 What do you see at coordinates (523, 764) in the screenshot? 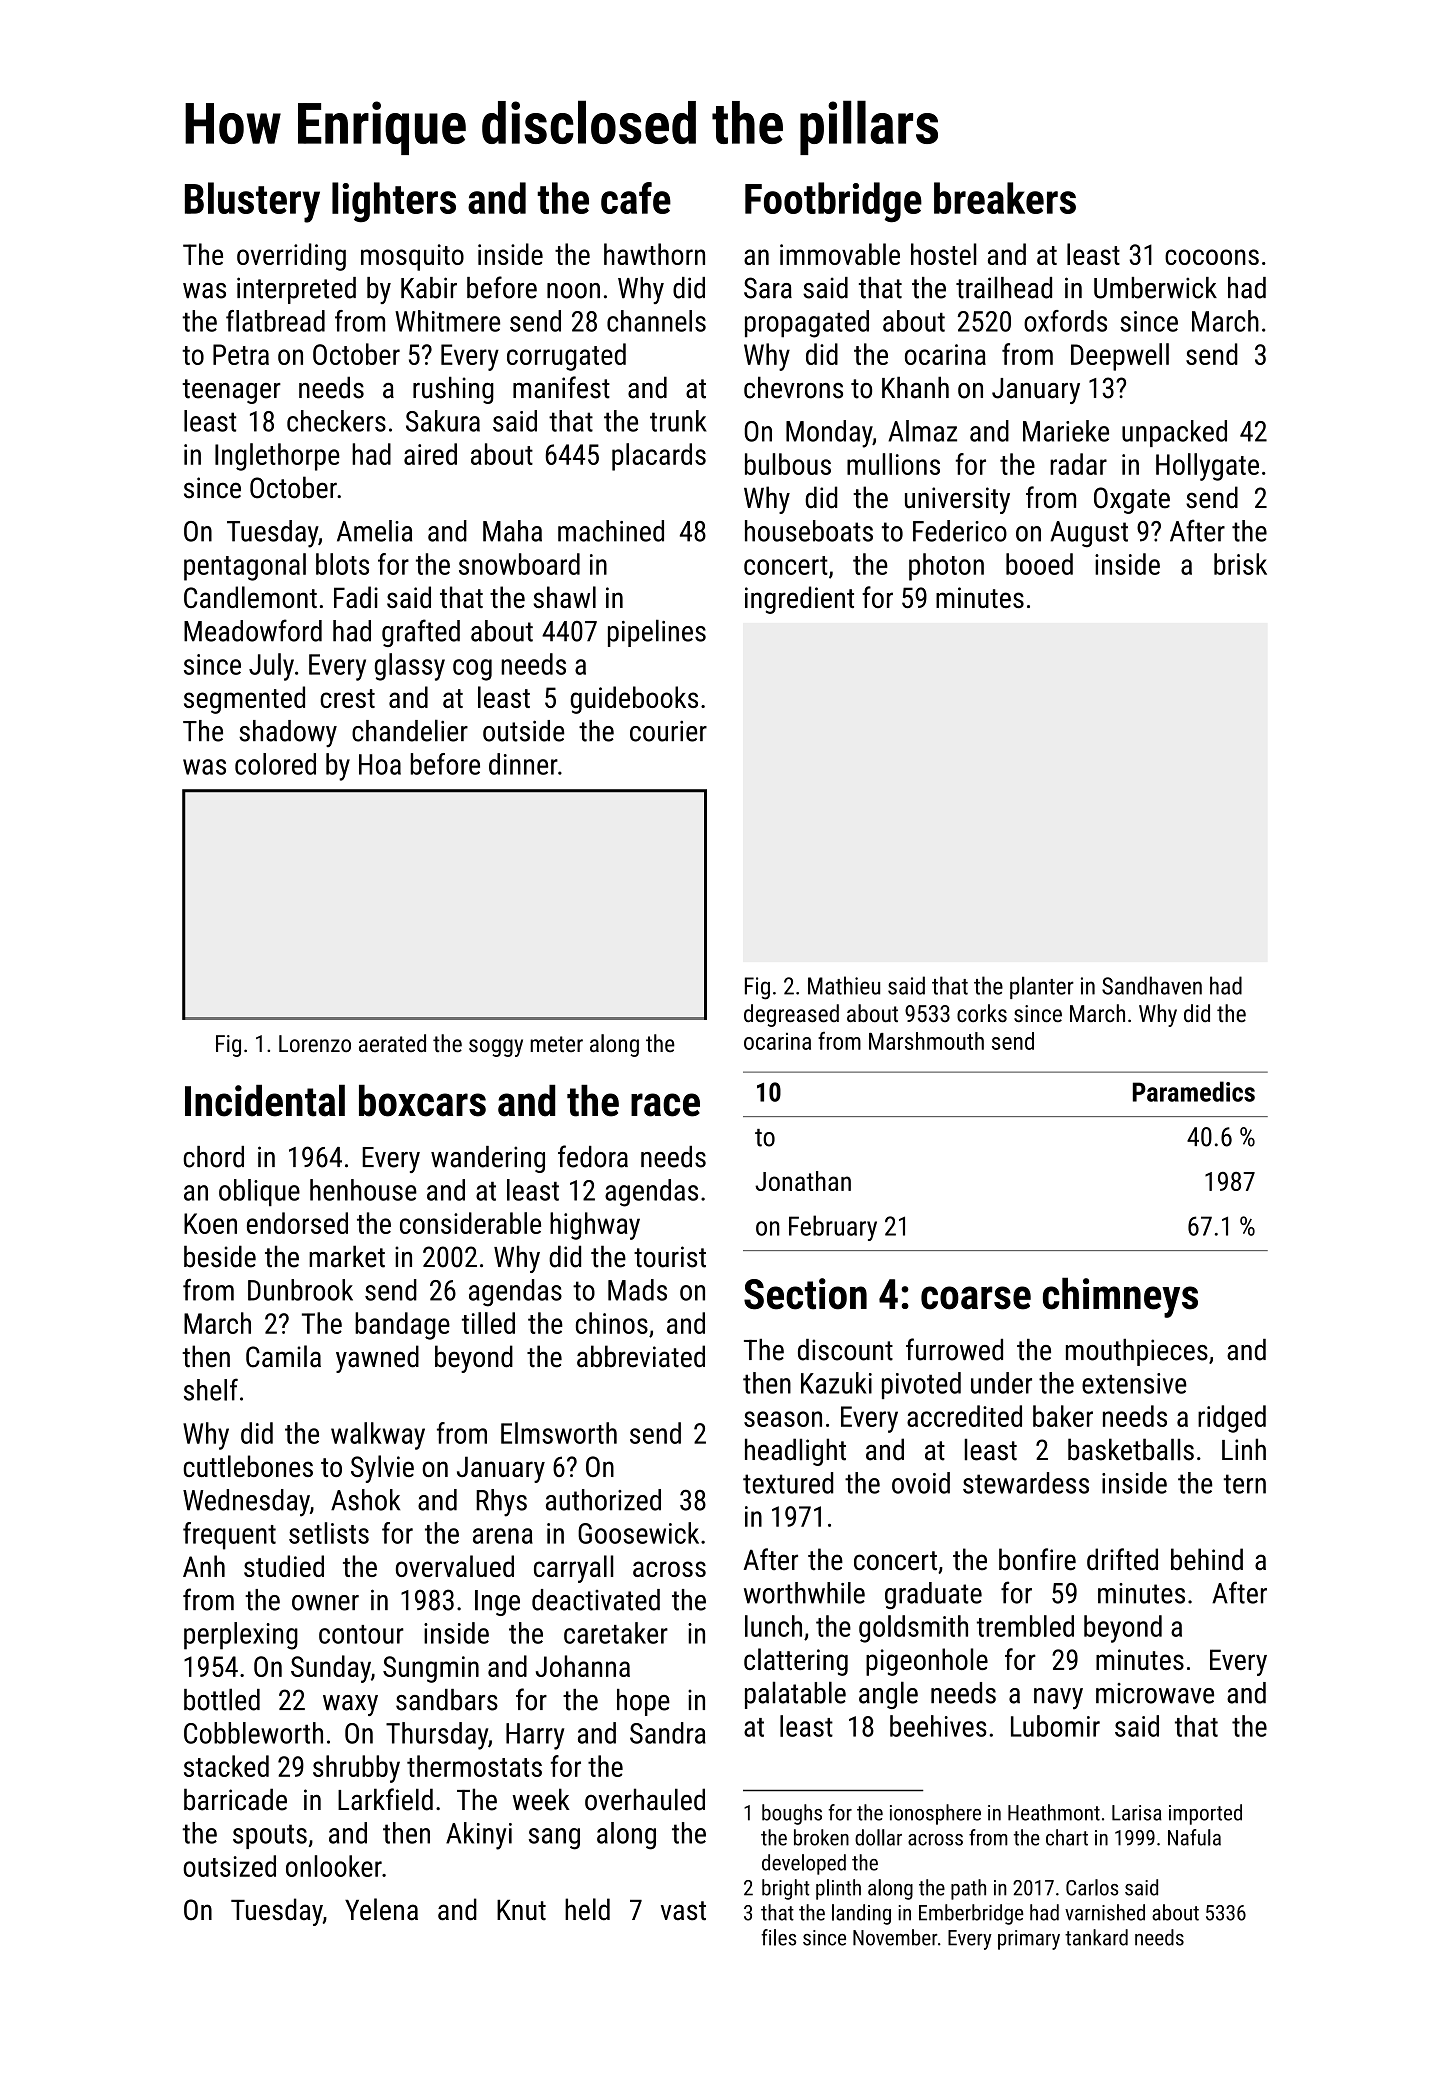
I see `dinner` at bounding box center [523, 764].
